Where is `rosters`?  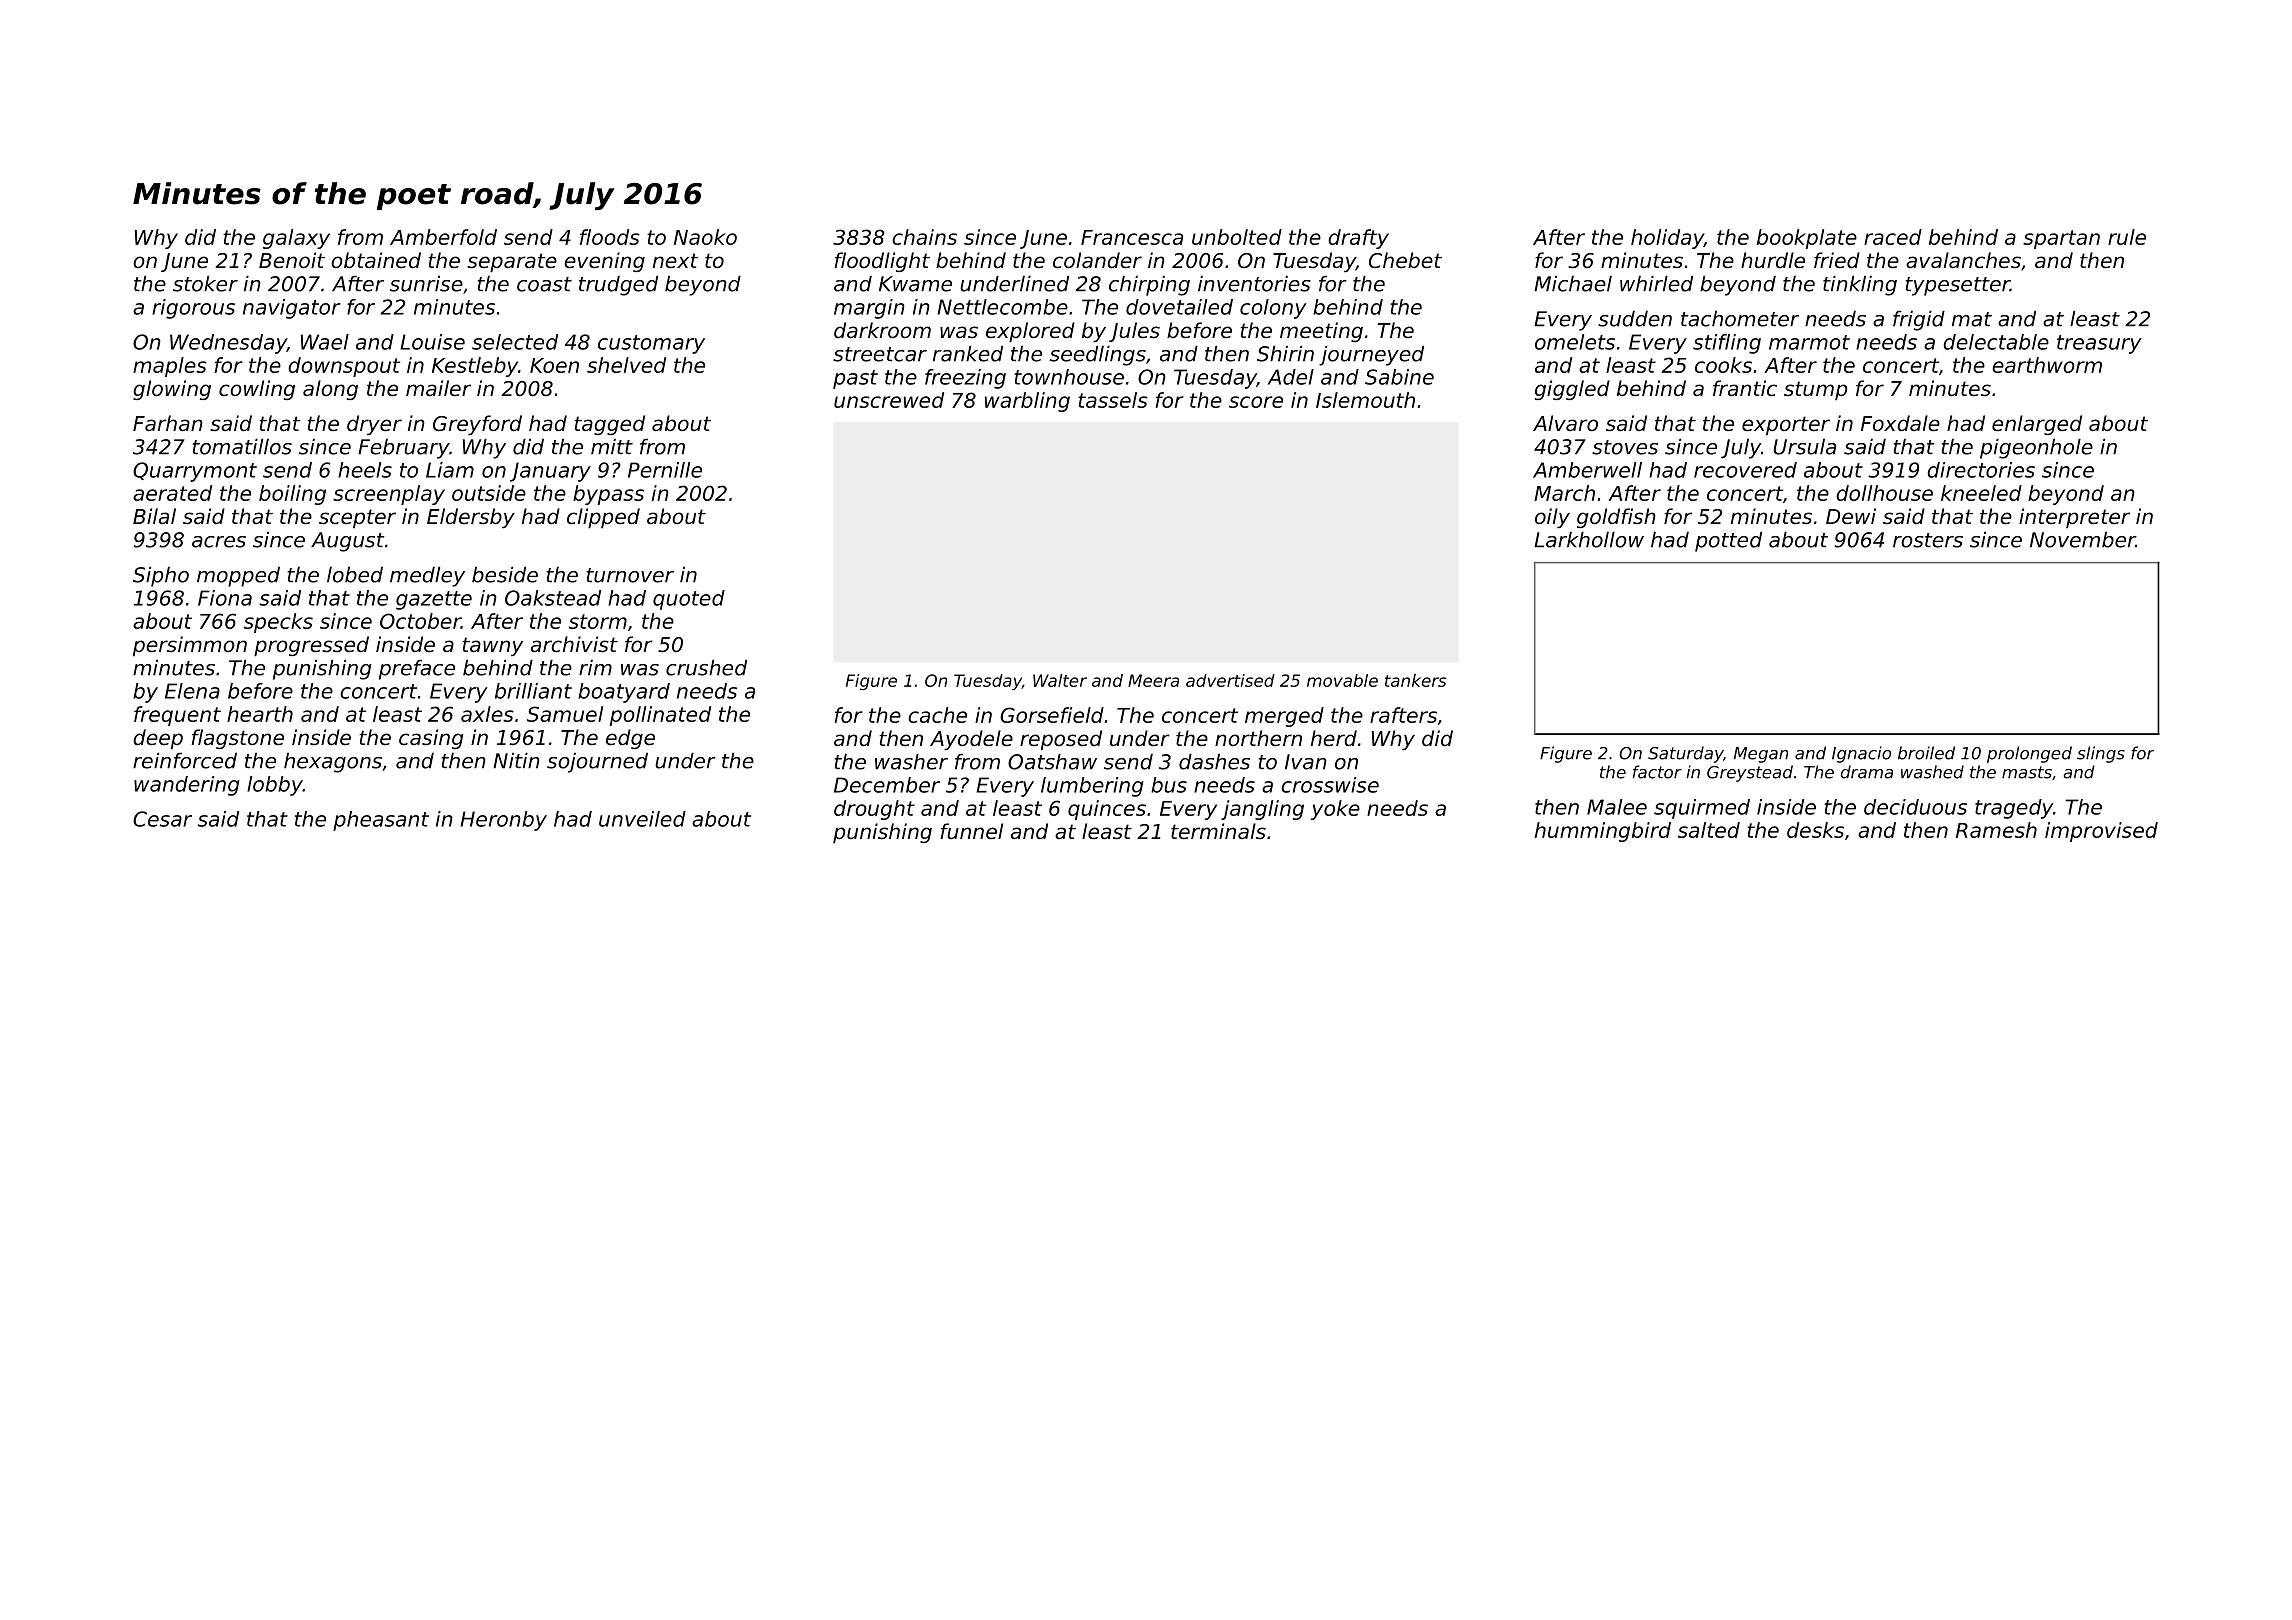
rosters is located at coordinates (1928, 540).
